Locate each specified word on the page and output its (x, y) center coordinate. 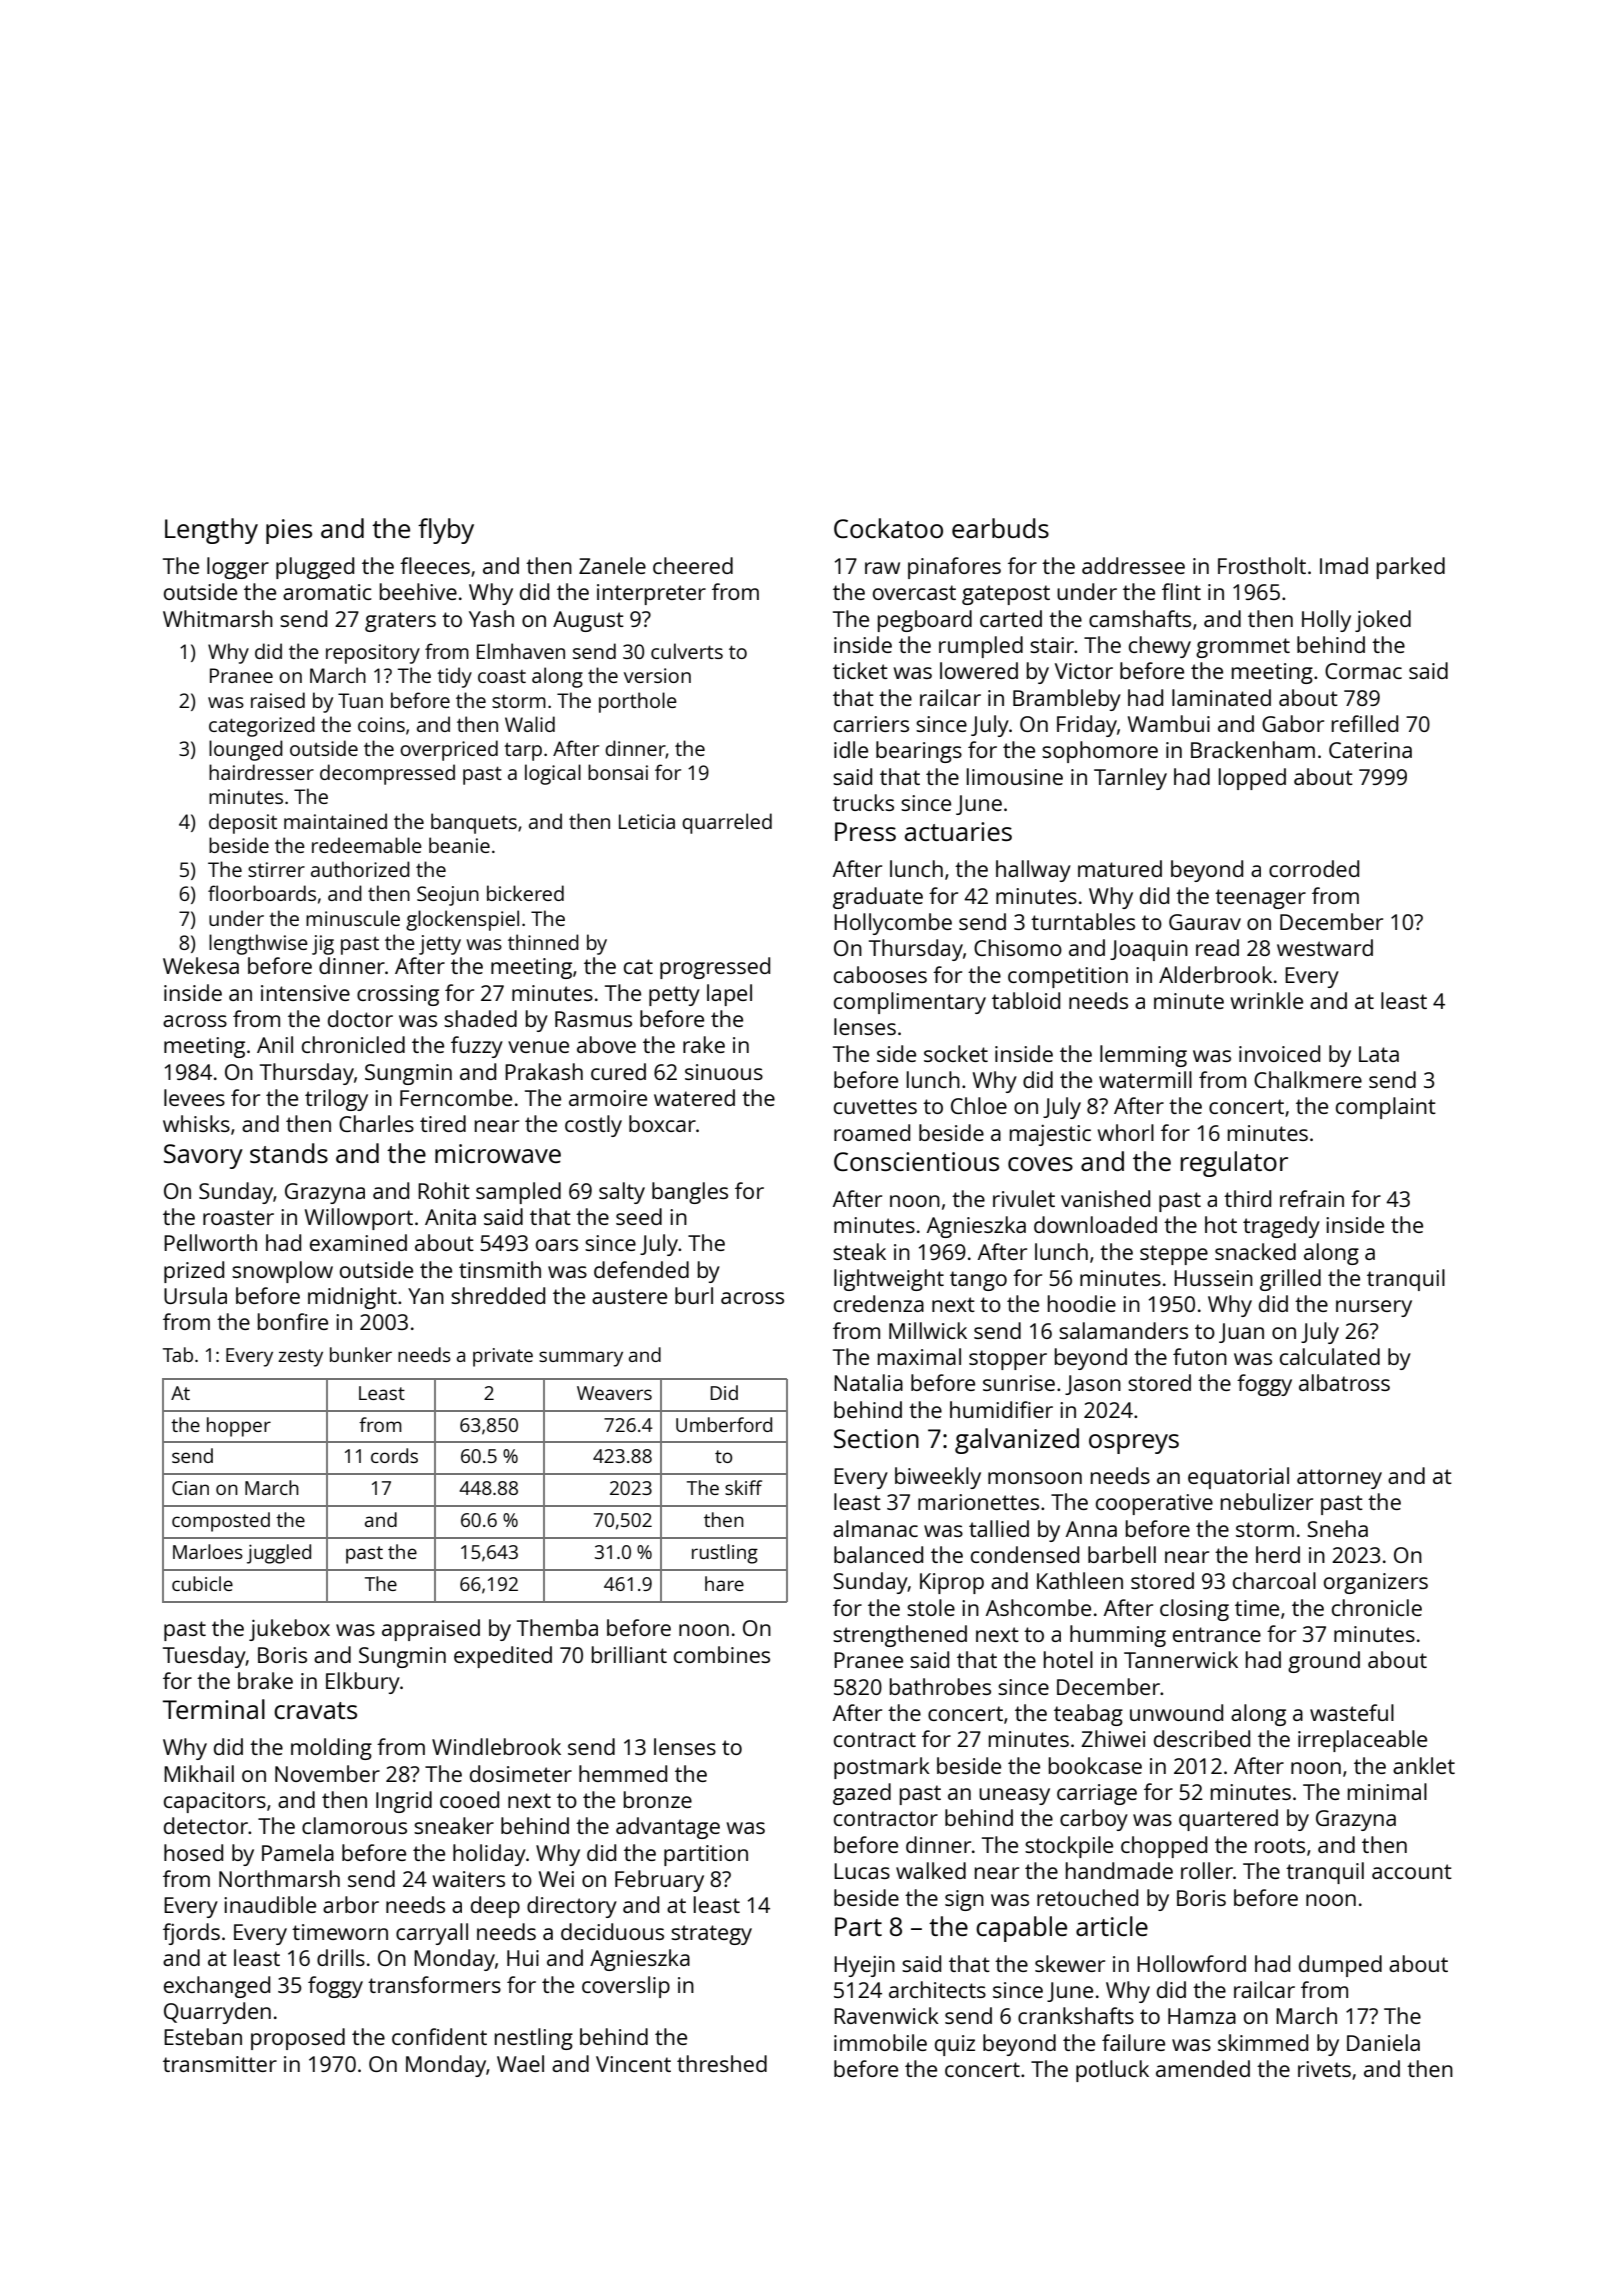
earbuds (1000, 528)
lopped (1252, 779)
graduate (878, 898)
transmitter (220, 2064)
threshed (722, 2063)
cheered (693, 565)
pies (289, 531)
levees (194, 1097)
